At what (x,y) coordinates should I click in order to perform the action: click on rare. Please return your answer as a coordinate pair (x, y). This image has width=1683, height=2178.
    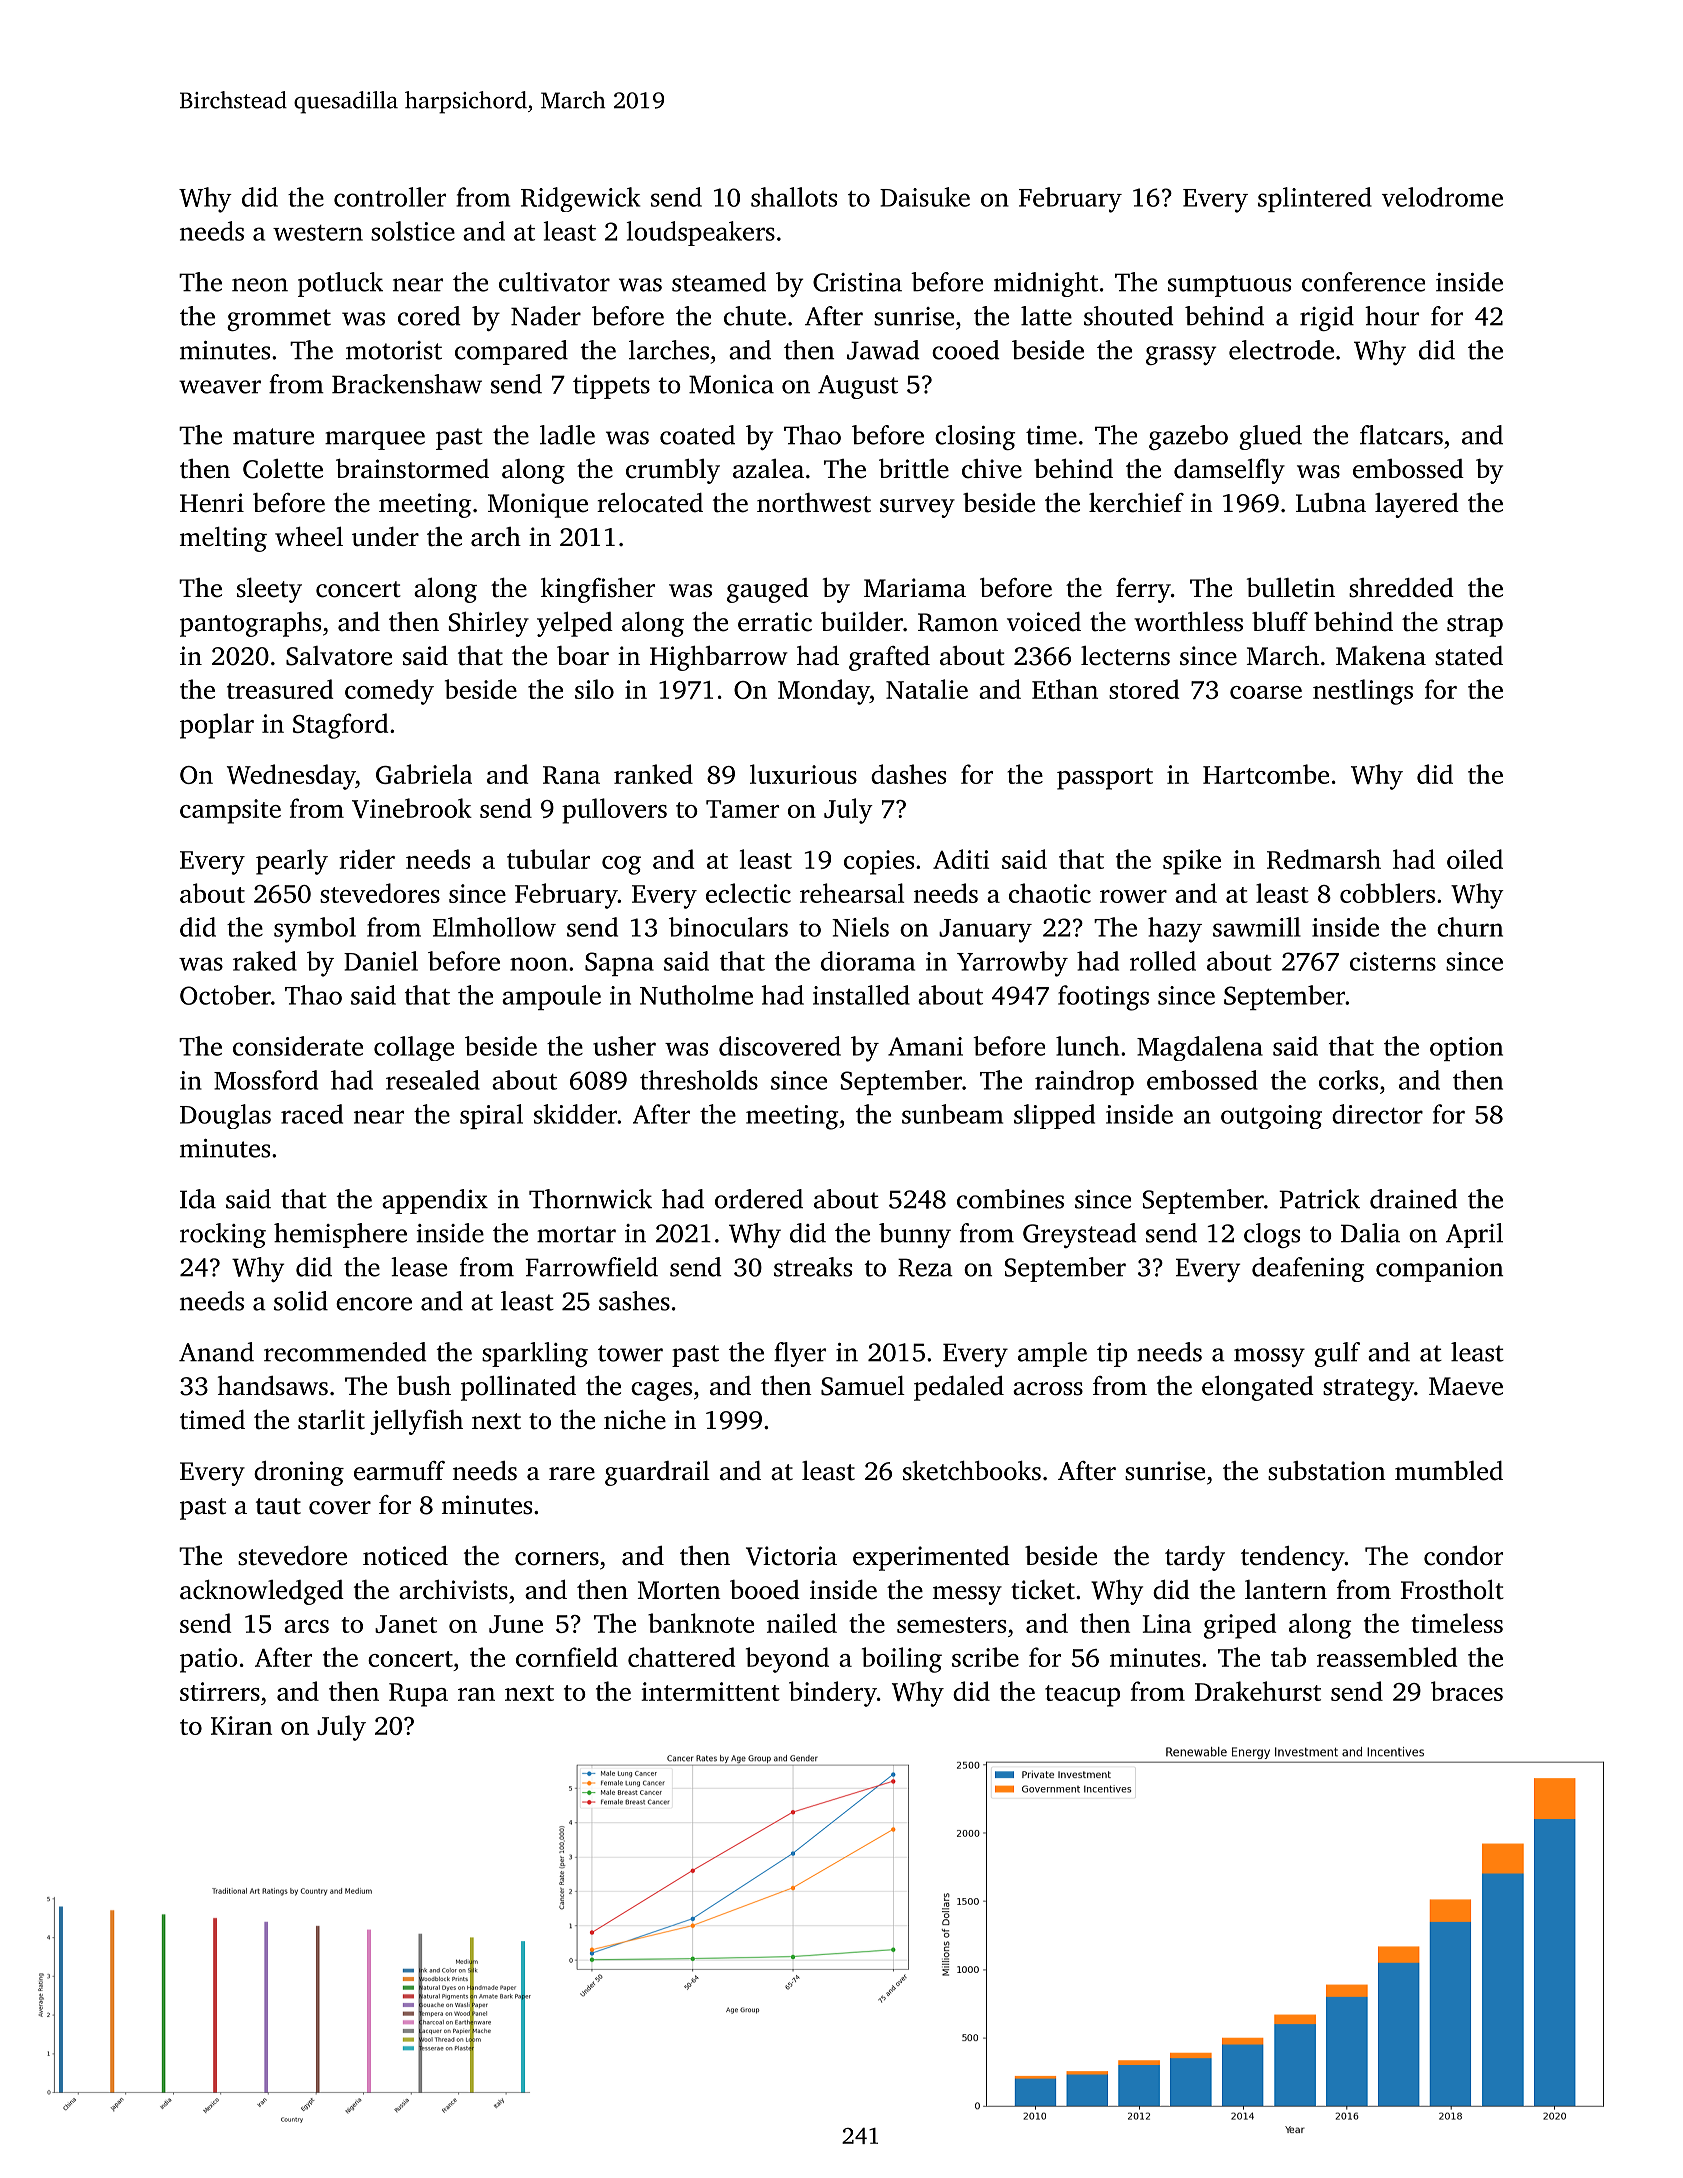
    Looking at the image, I should click on (572, 1474).
